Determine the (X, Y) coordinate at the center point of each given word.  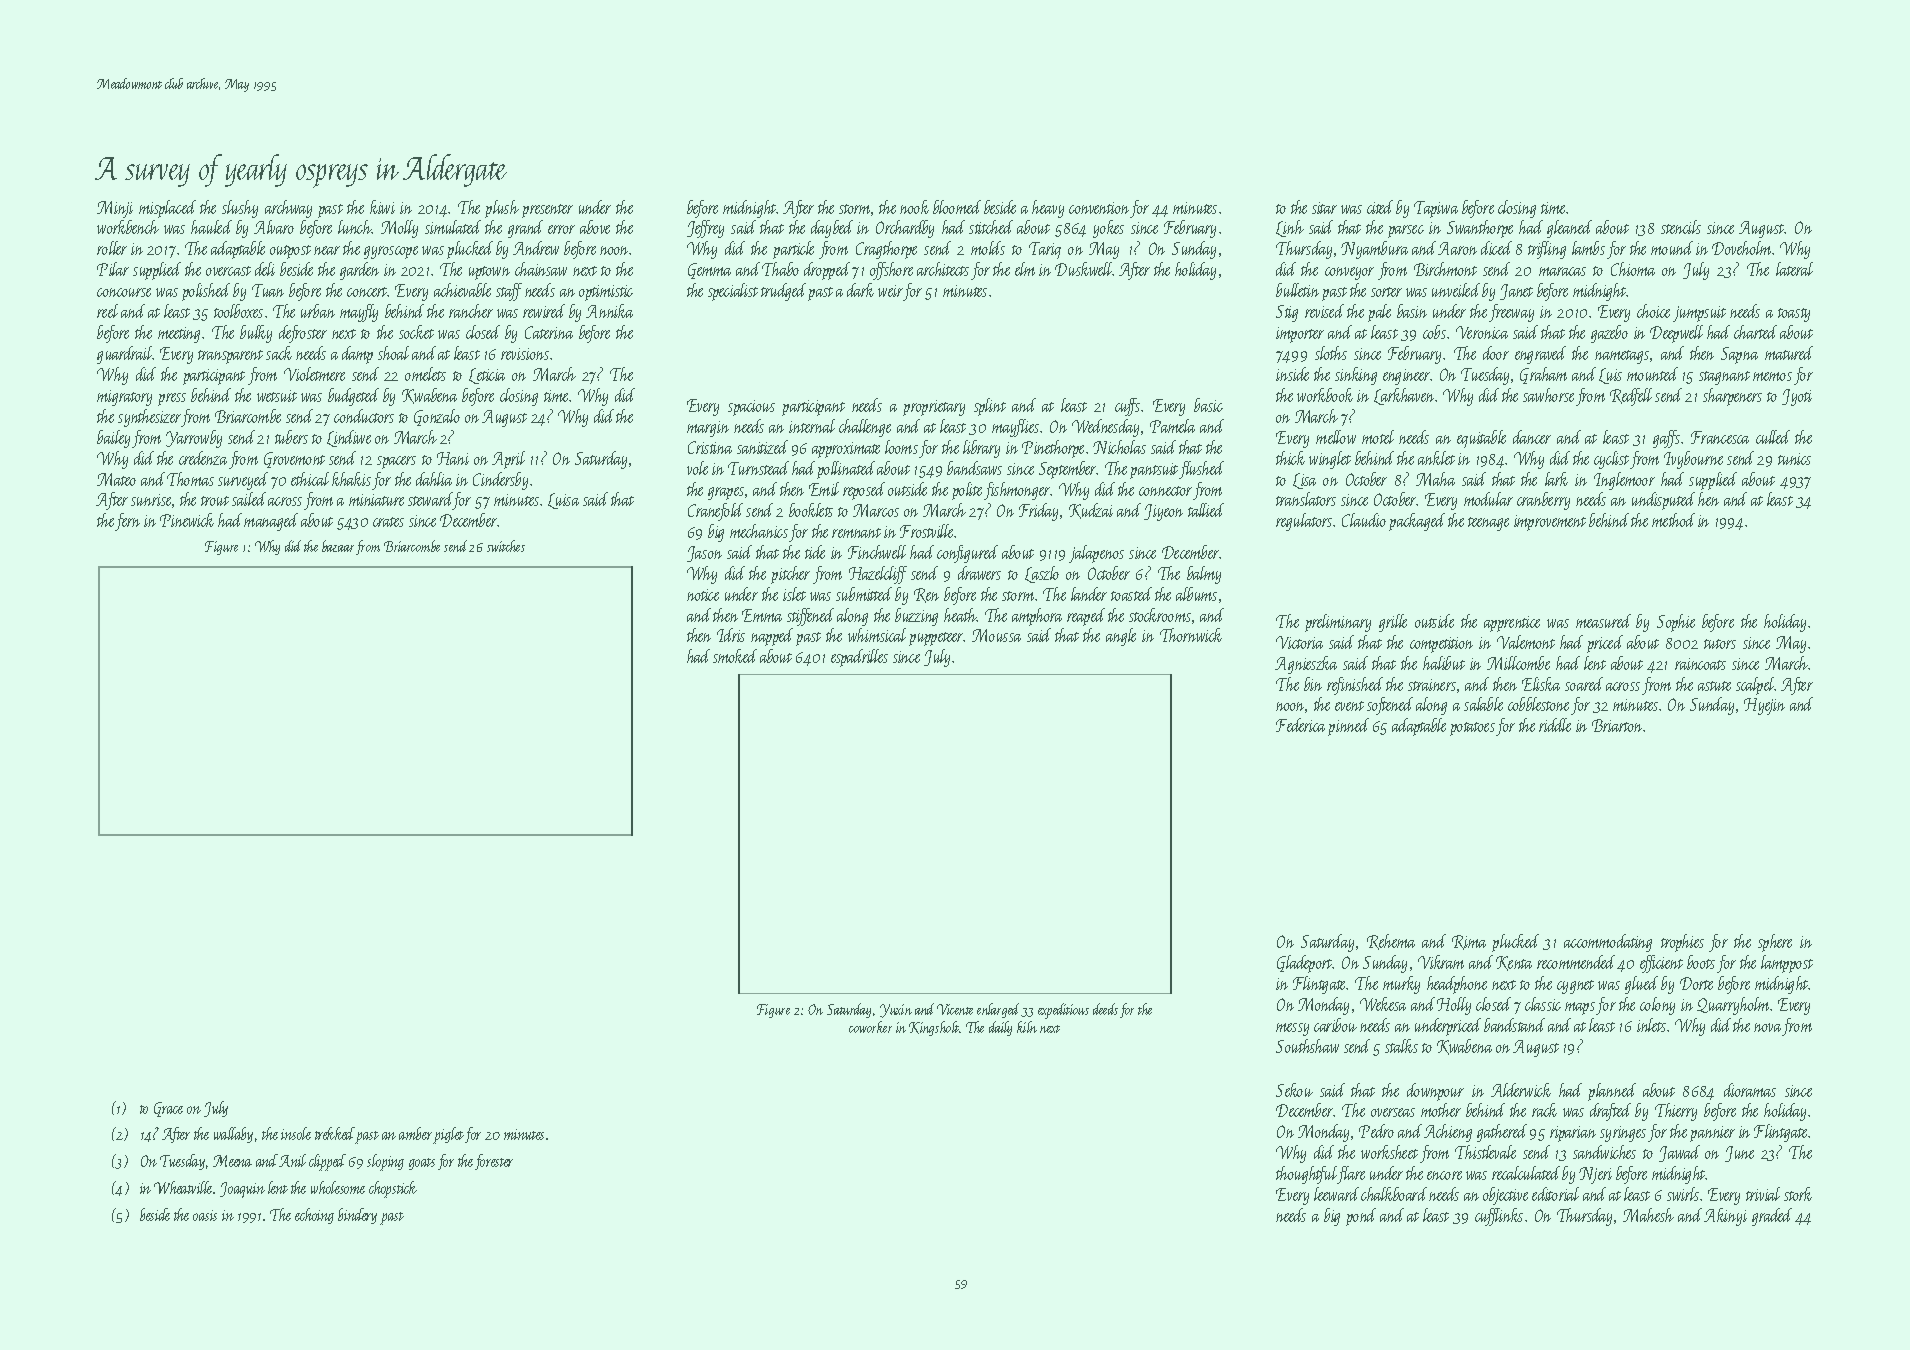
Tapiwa (1436, 209)
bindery (357, 1216)
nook (914, 207)
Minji (115, 209)
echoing (314, 1216)
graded (1772, 1217)
